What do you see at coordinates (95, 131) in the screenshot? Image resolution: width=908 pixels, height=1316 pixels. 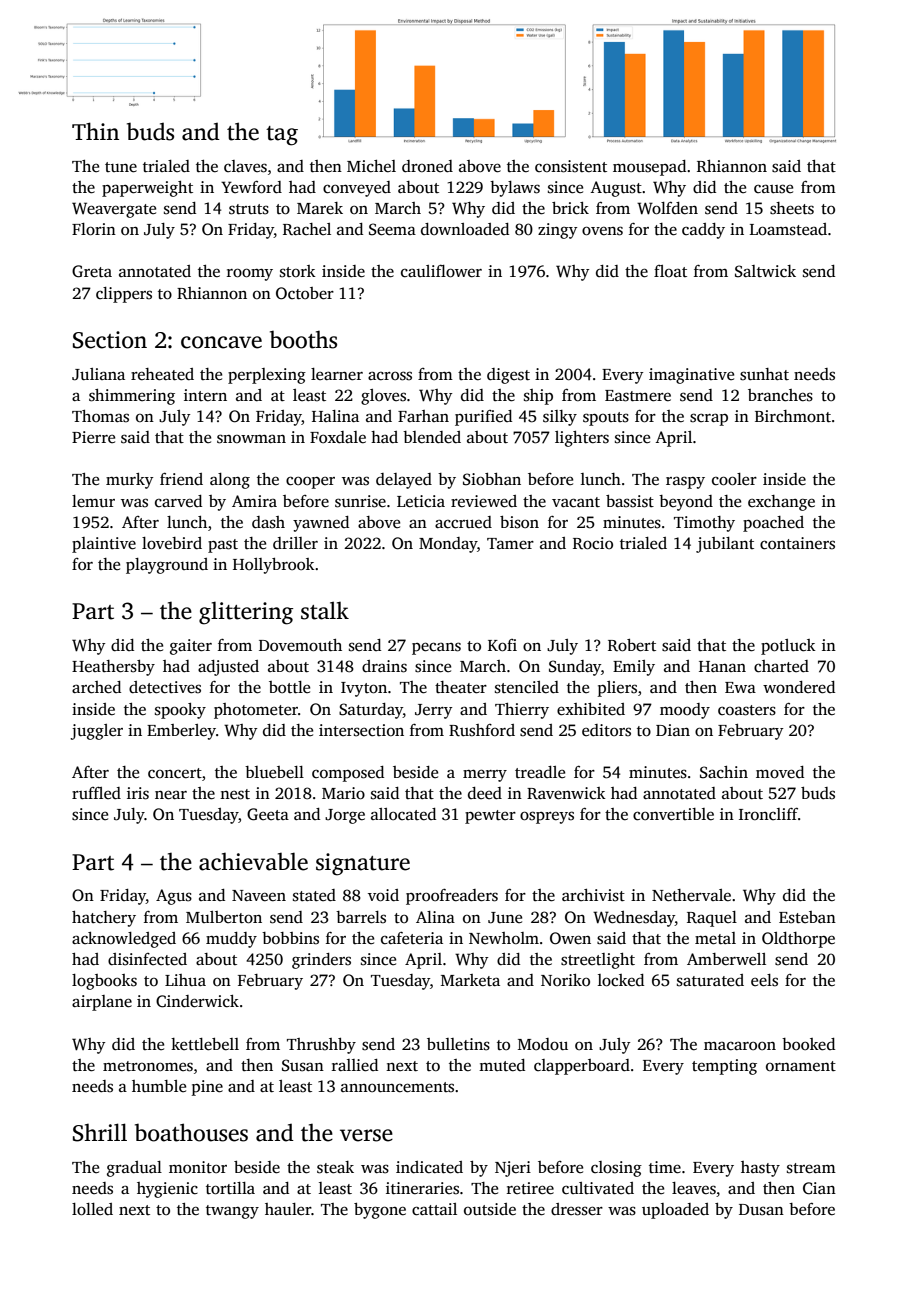 I see `Thin` at bounding box center [95, 131].
